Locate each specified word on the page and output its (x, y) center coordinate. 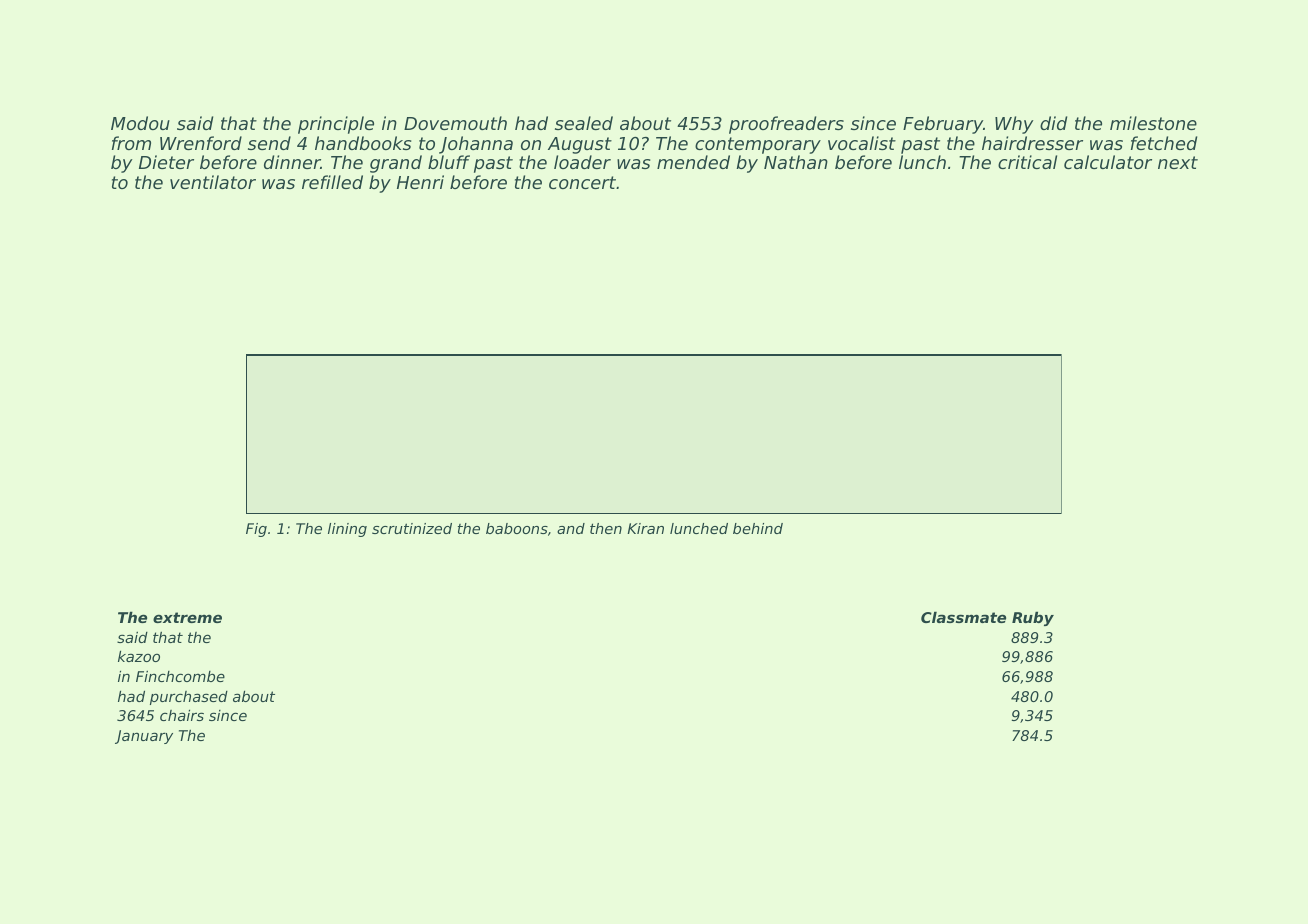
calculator (1108, 162)
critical (1027, 162)
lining (347, 530)
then (606, 528)
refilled (332, 182)
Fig (256, 530)
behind (758, 528)
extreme (187, 617)
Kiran (645, 528)
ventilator (213, 182)
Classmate (963, 617)
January (144, 737)
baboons (517, 528)
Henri (420, 182)
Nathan (796, 162)
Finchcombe (180, 676)
